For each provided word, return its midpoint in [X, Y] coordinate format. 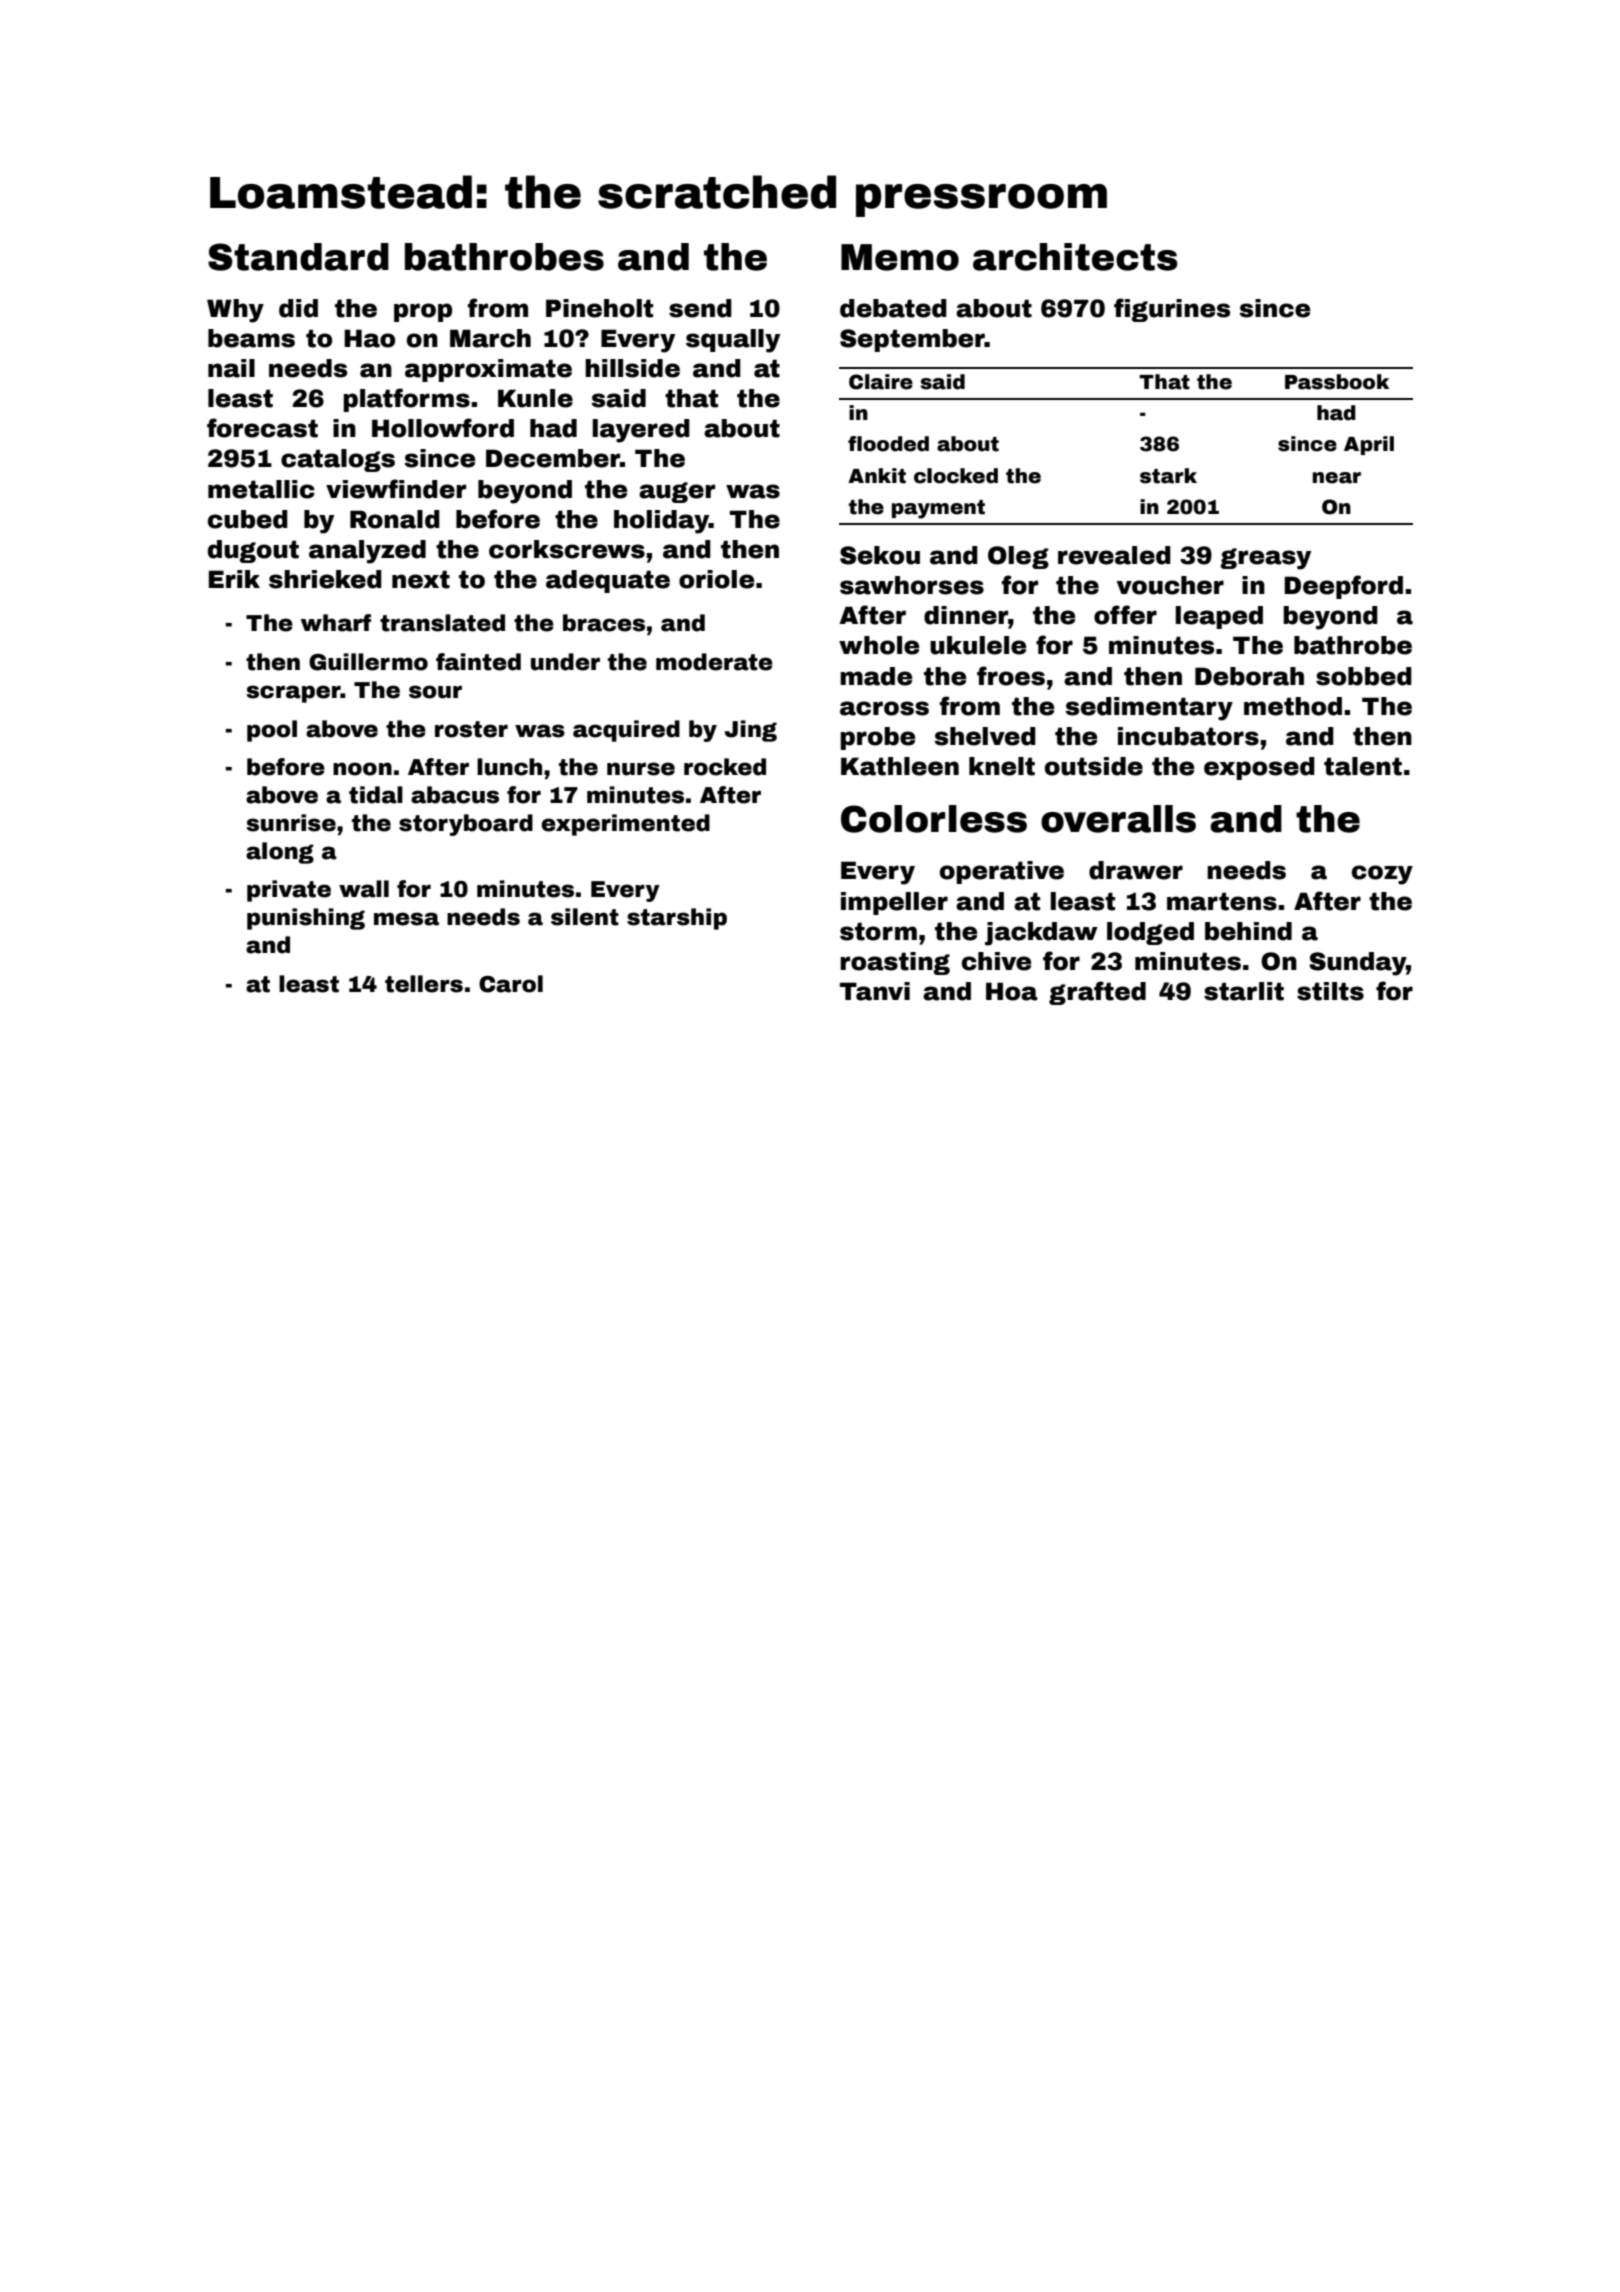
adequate [608, 581]
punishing [306, 919]
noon [362, 769]
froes [1011, 676]
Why [235, 311]
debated [893, 308]
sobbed [1364, 676]
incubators [1188, 736]
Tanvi [875, 991]
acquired [626, 731]
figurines [1172, 310]
